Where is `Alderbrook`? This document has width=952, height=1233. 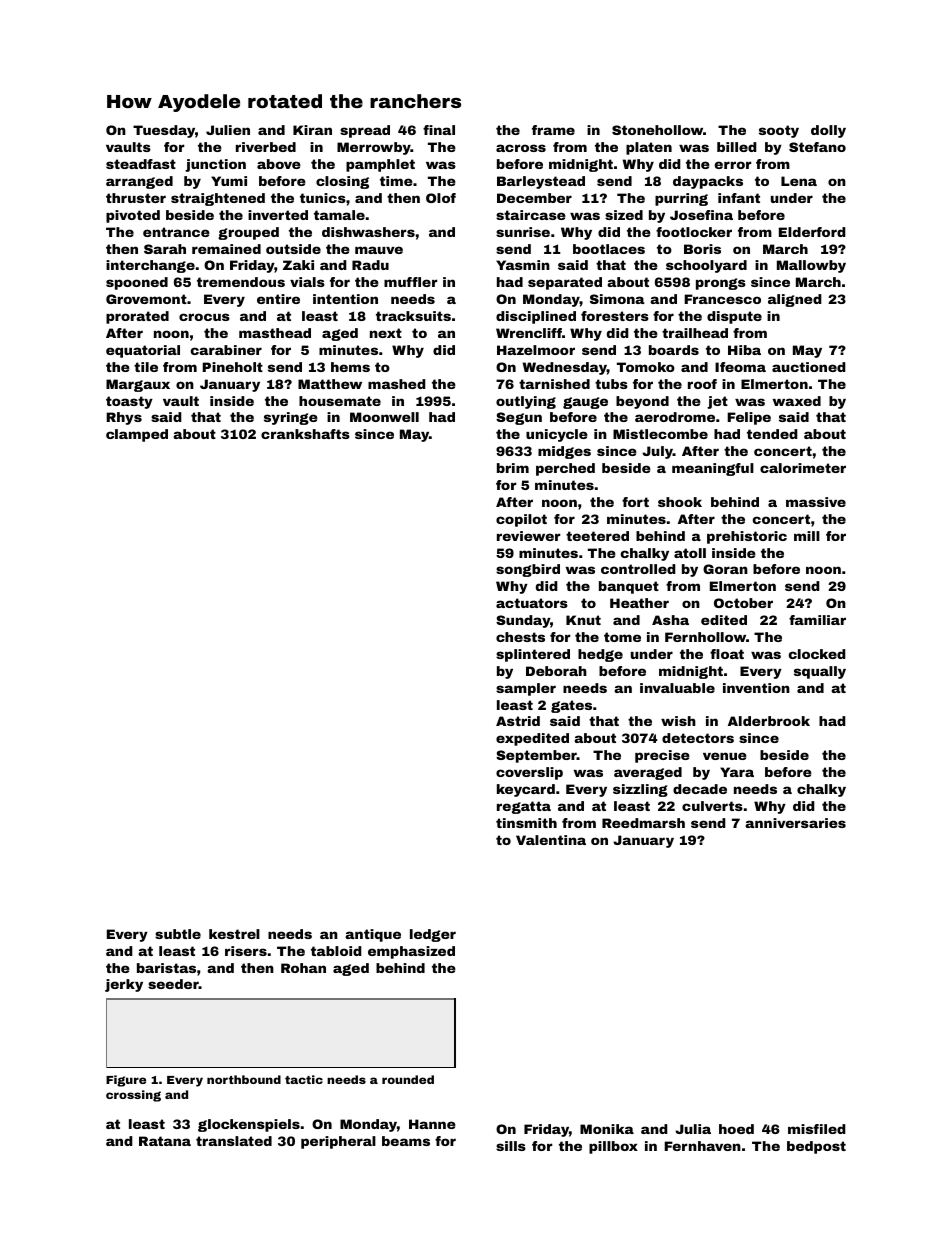 Alderbrook is located at coordinates (769, 721).
